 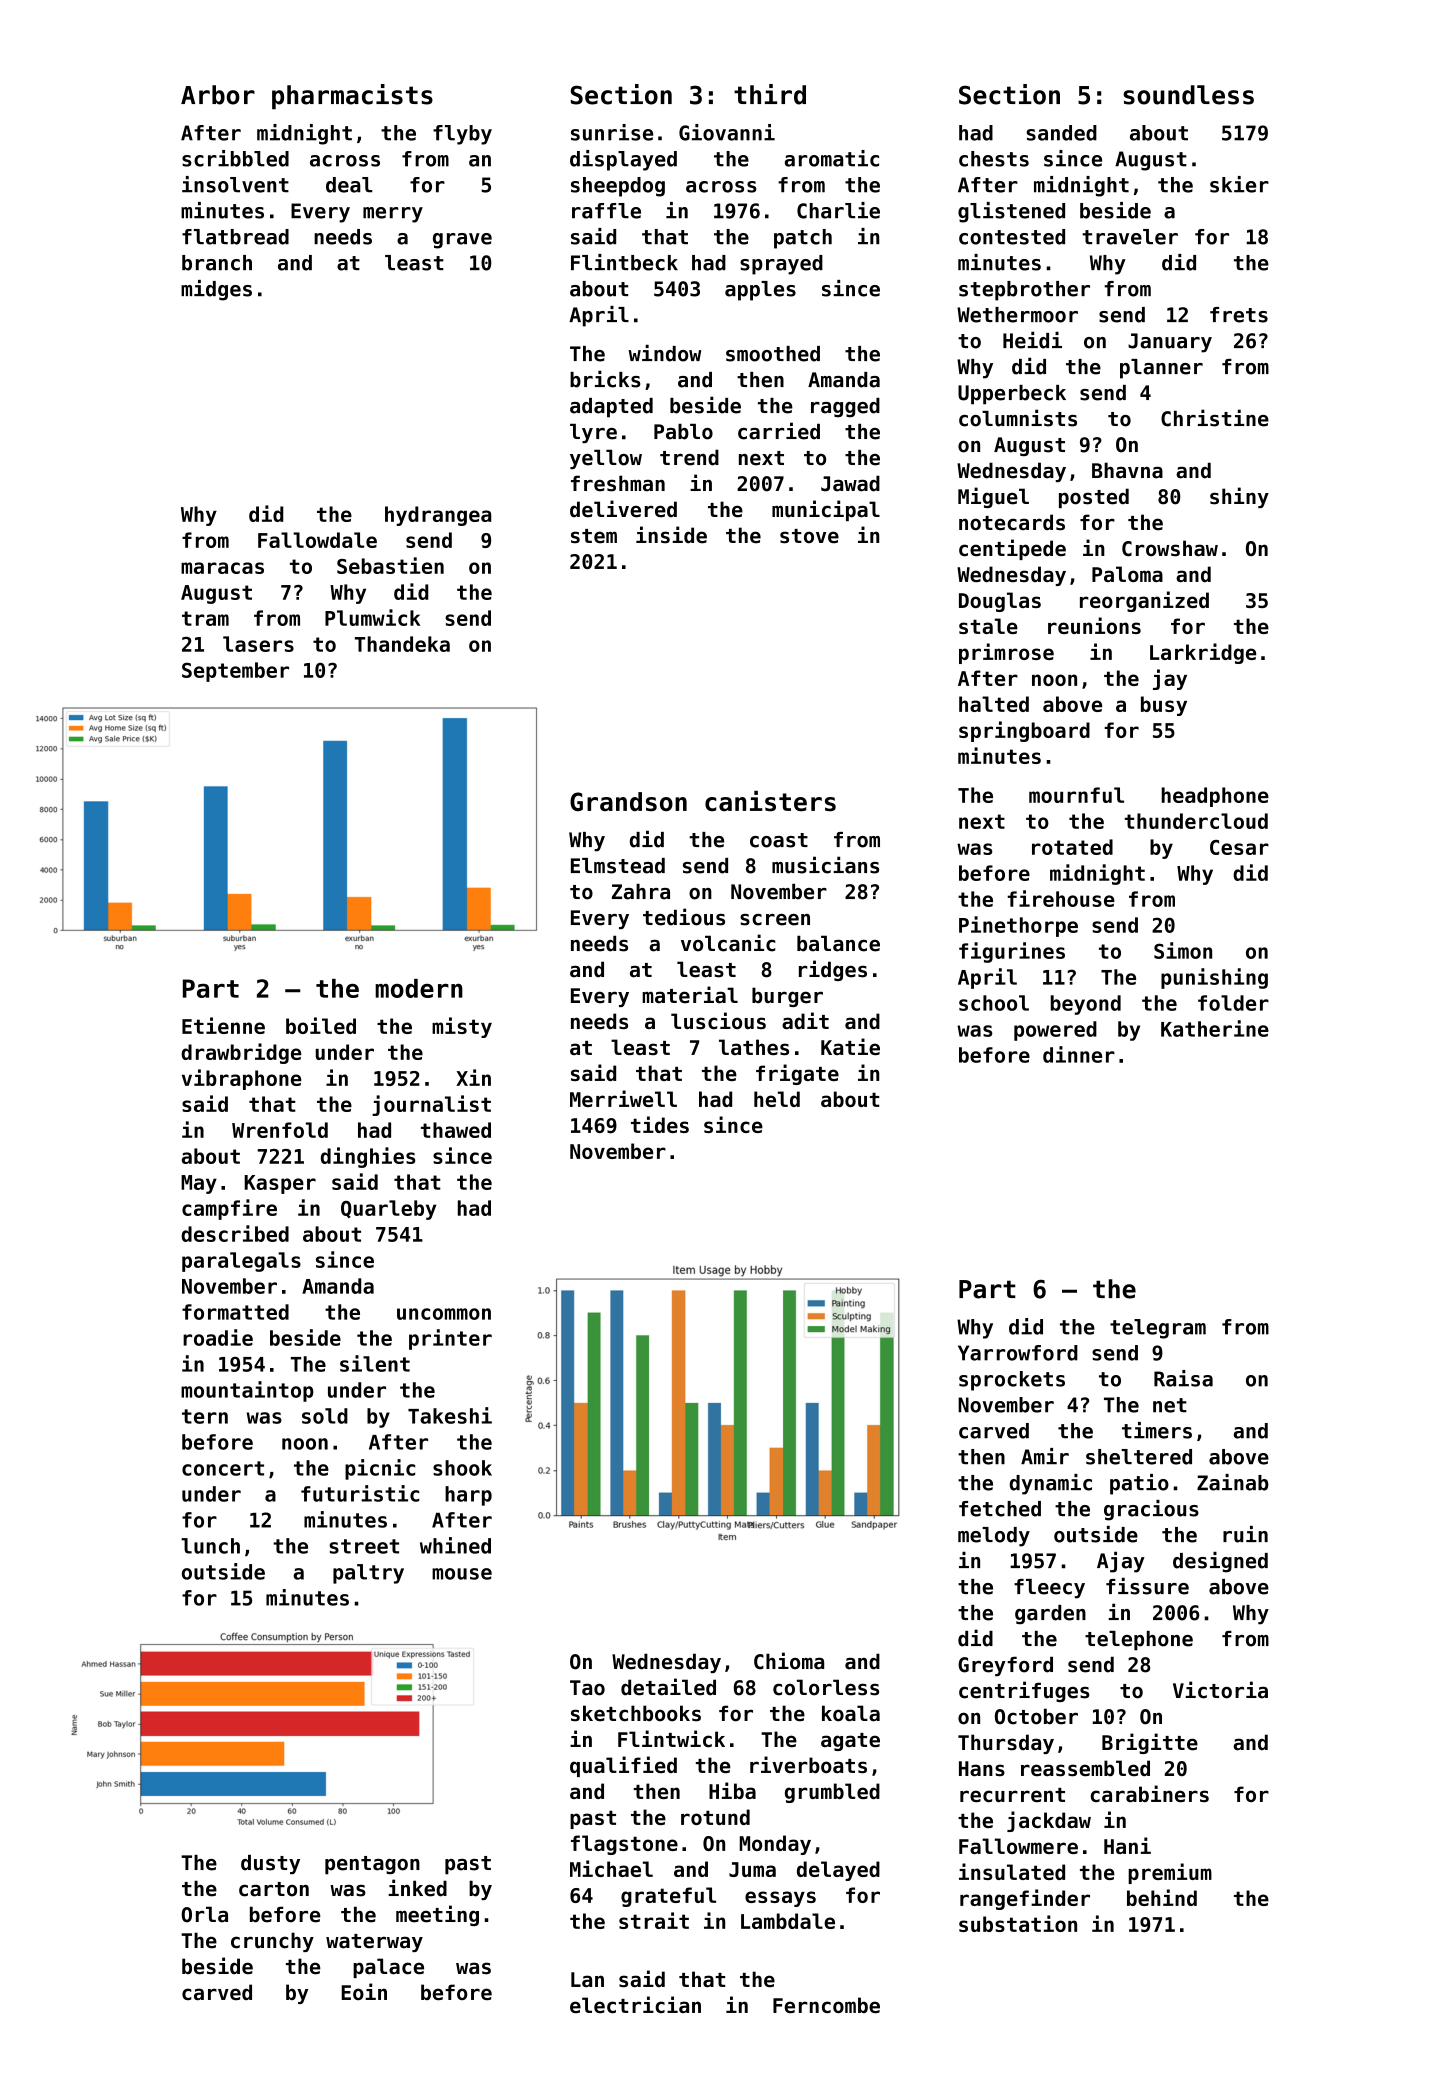 I want to click on journalist, so click(x=431, y=1105).
